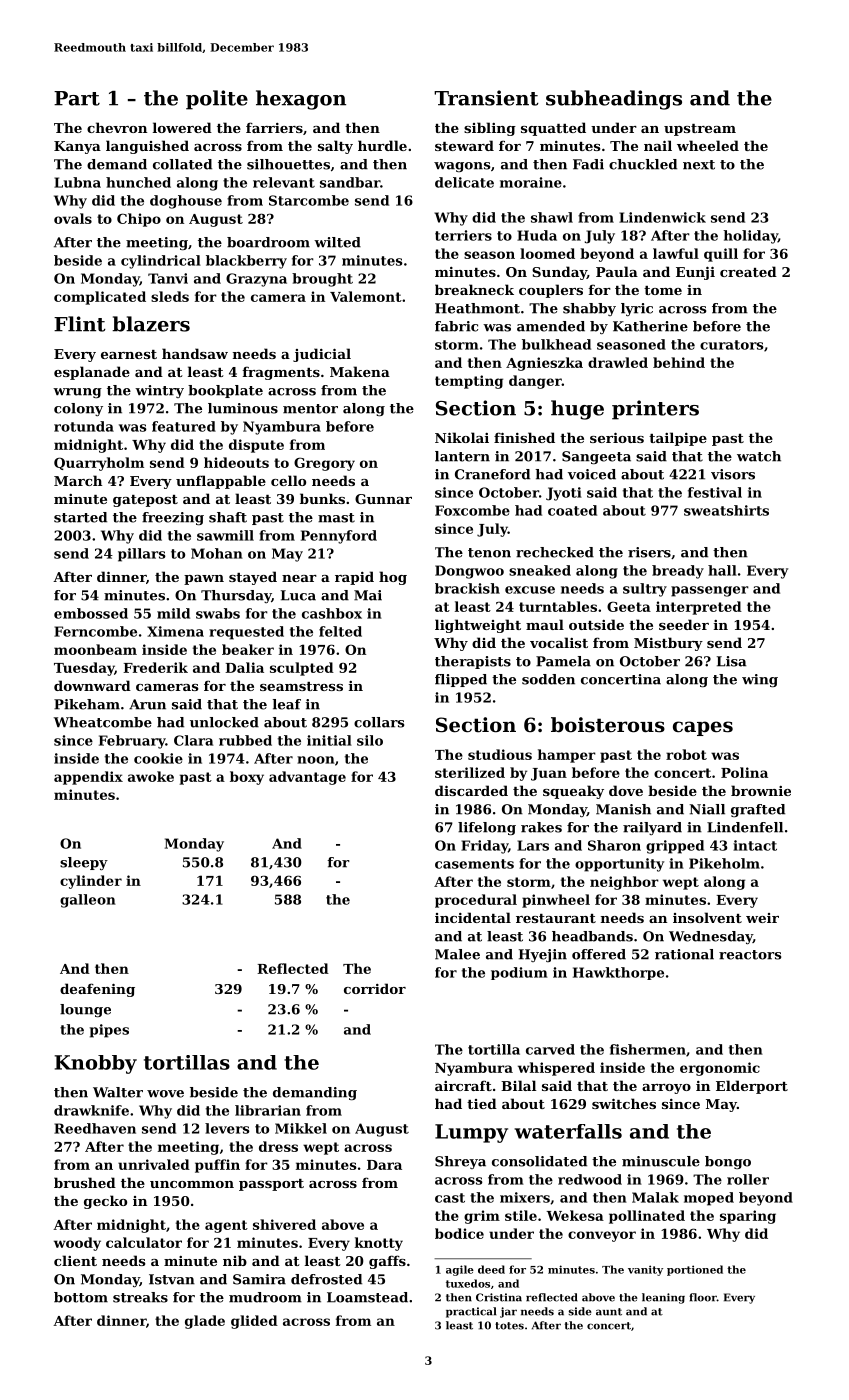  I want to click on glided, so click(254, 1322).
